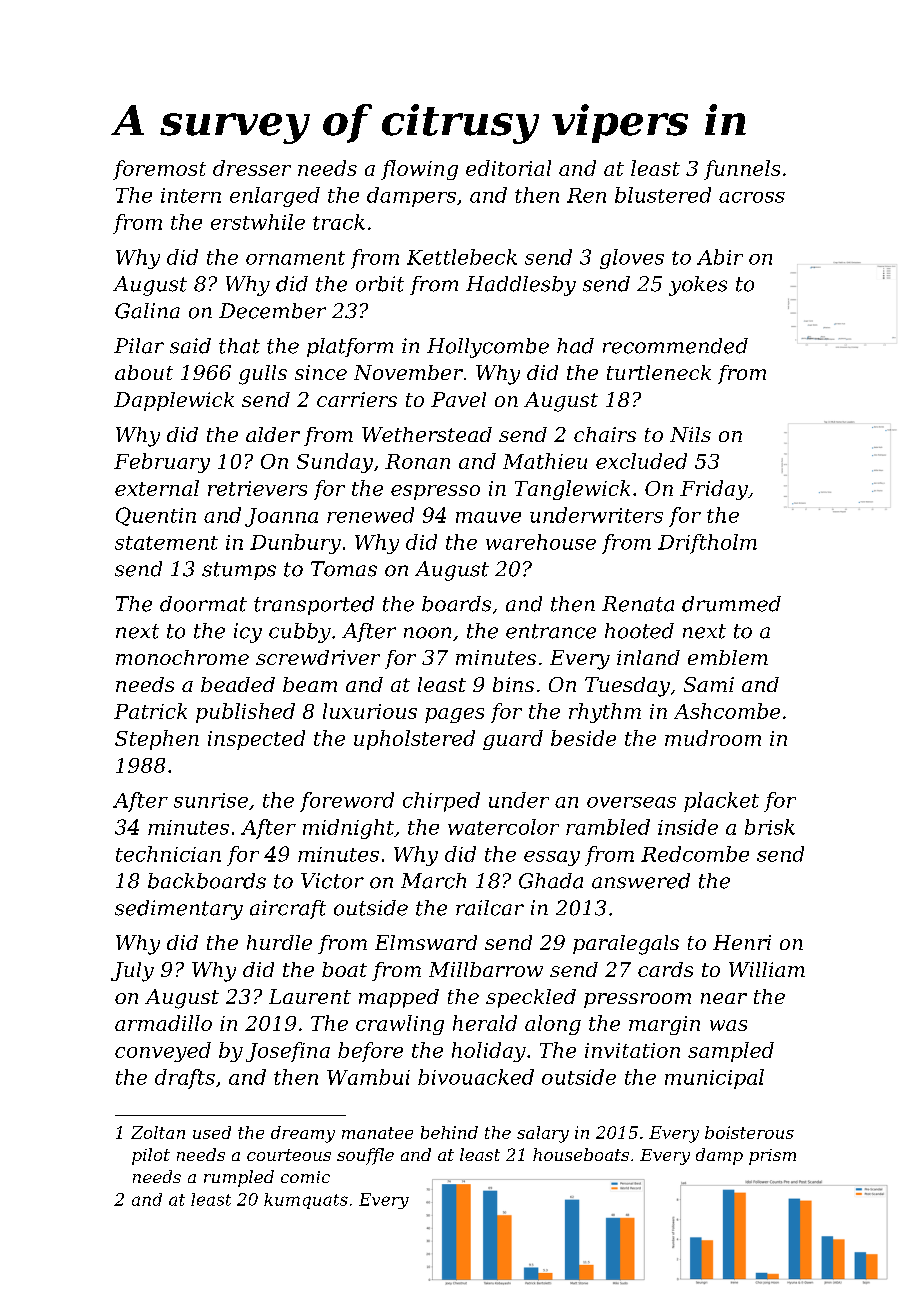  What do you see at coordinates (151, 1156) in the image?
I see `pilot` at bounding box center [151, 1156].
